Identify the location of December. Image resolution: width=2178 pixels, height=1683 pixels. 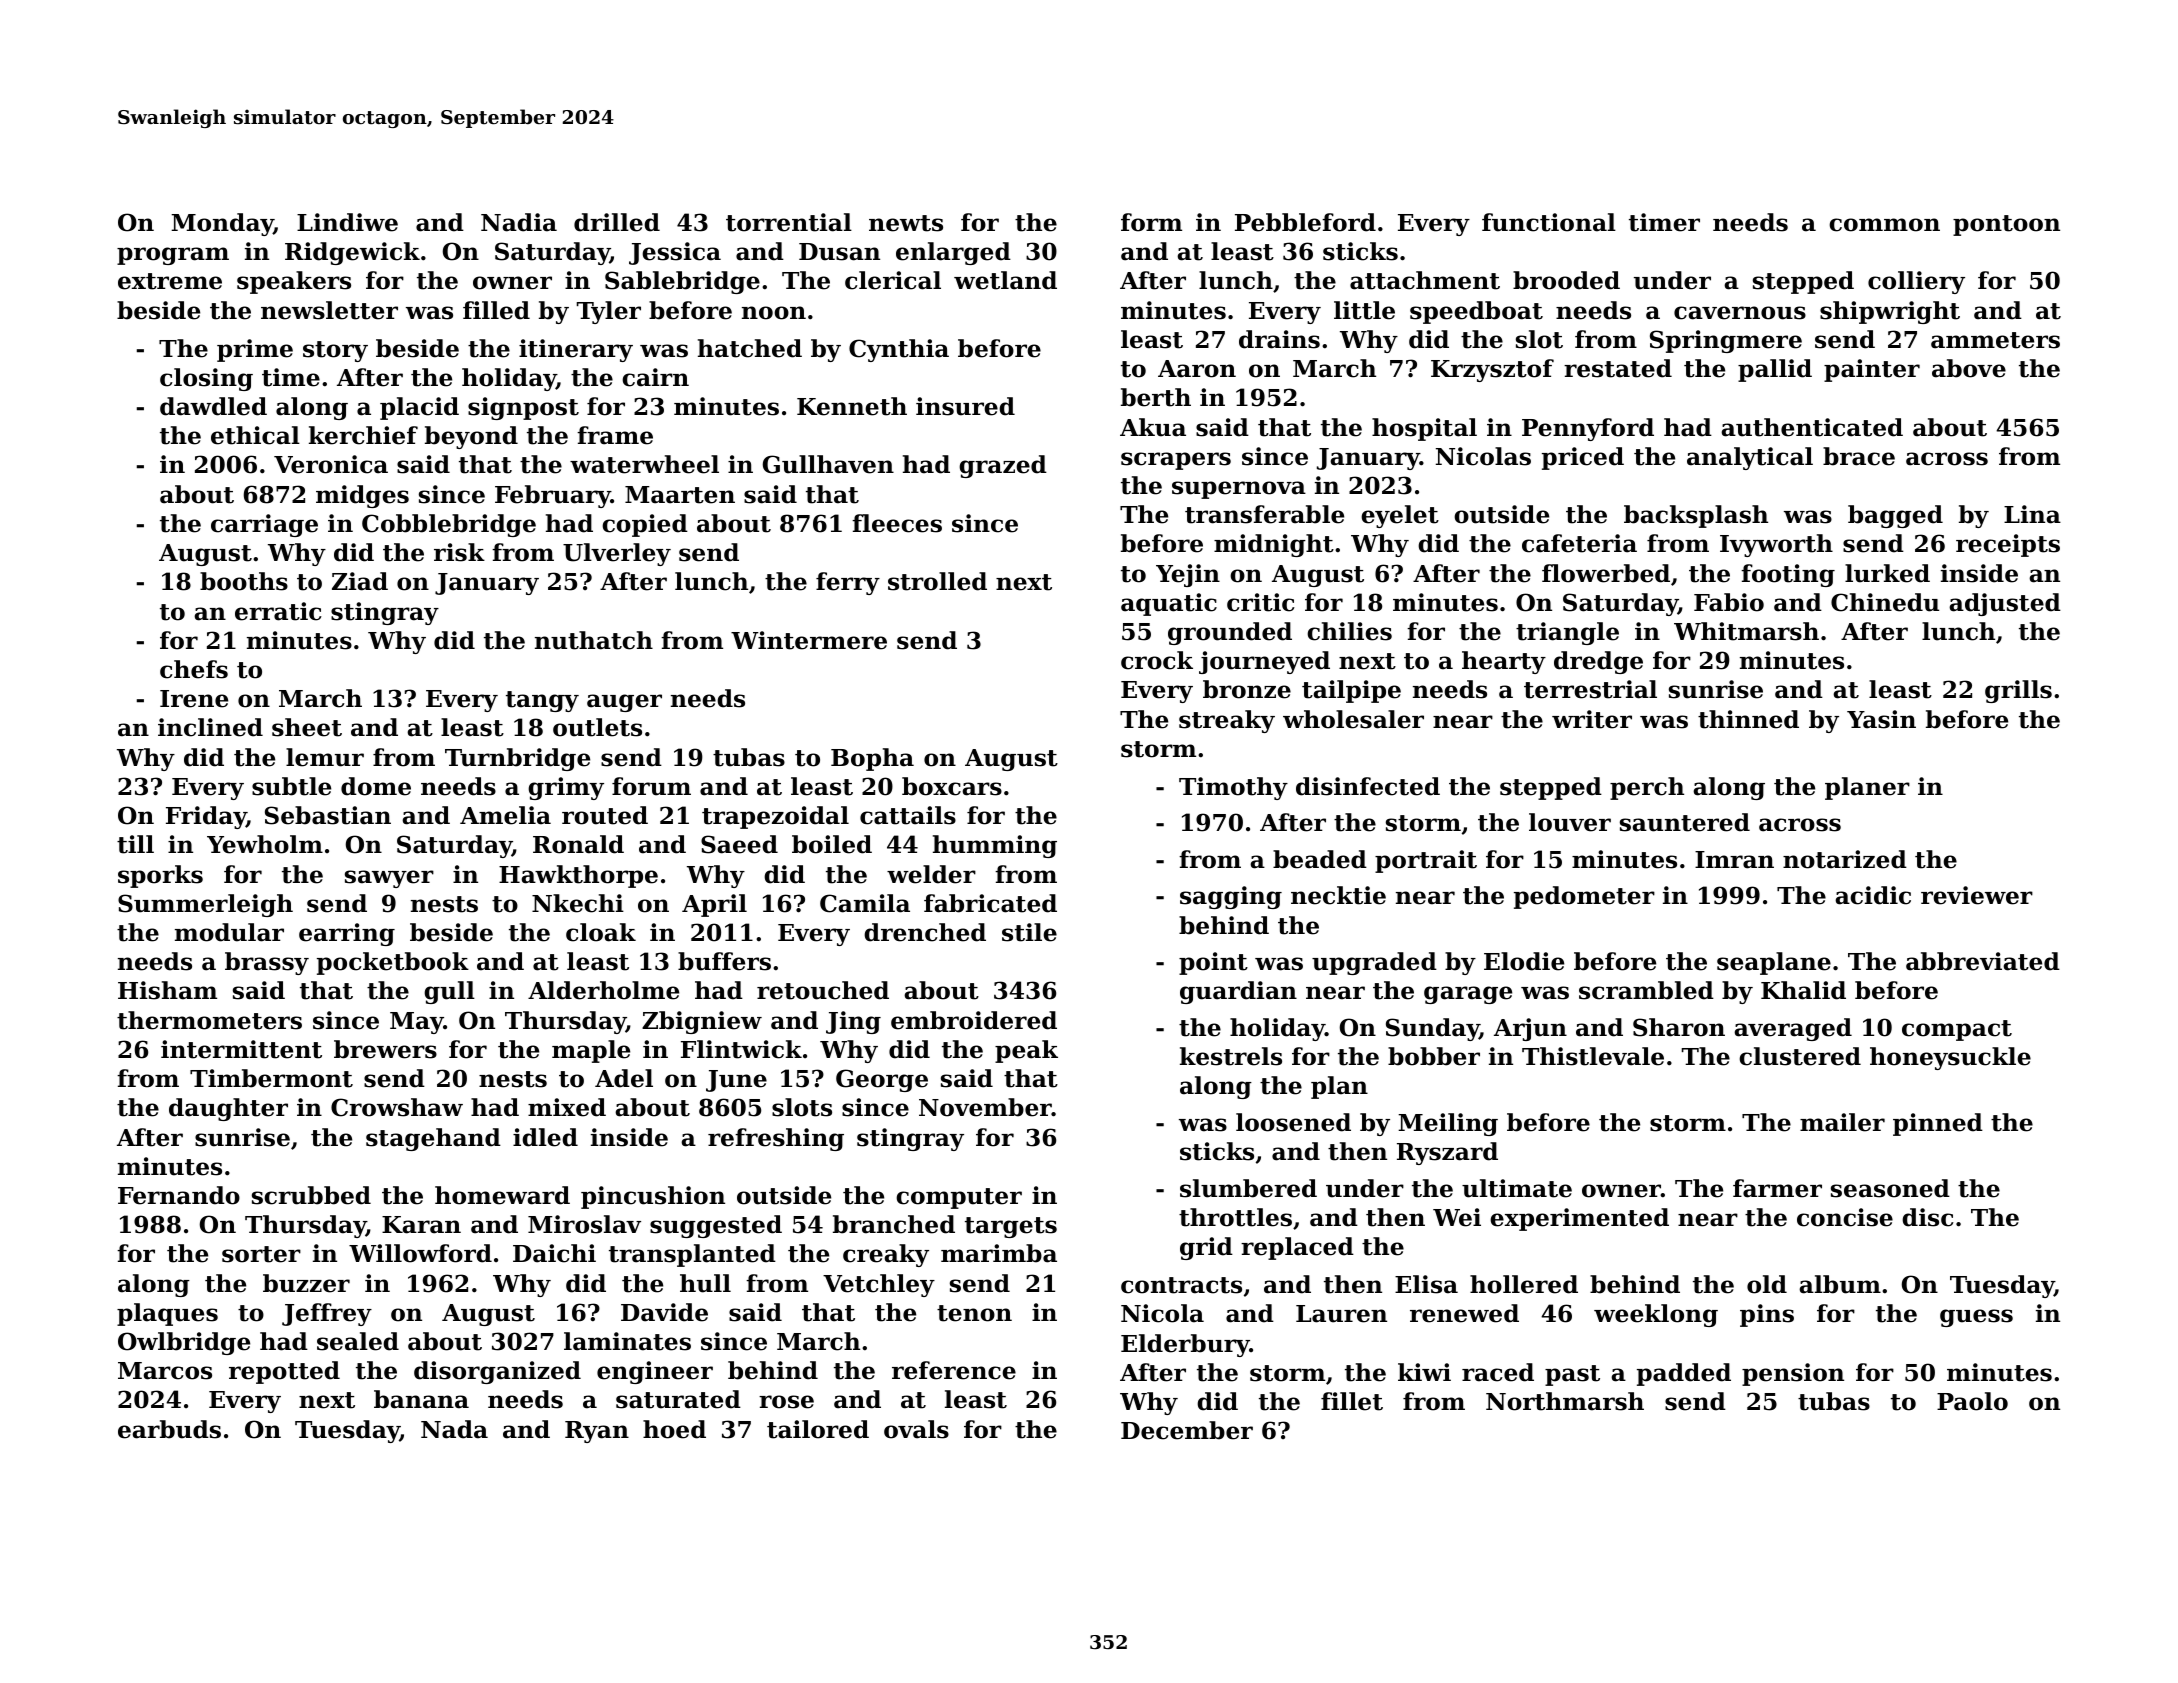
(1187, 1430).
